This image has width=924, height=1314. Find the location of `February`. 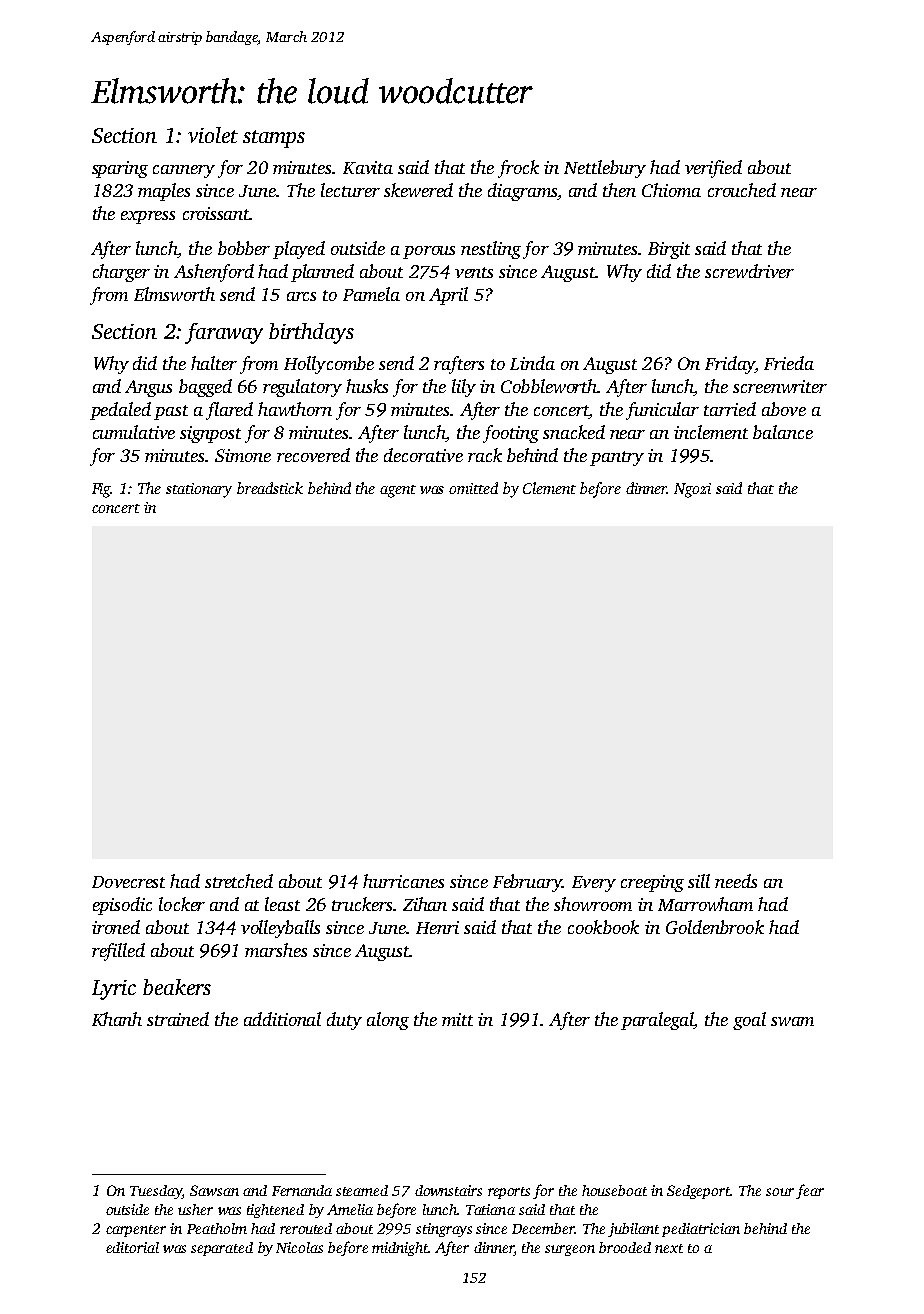

February is located at coordinates (527, 883).
